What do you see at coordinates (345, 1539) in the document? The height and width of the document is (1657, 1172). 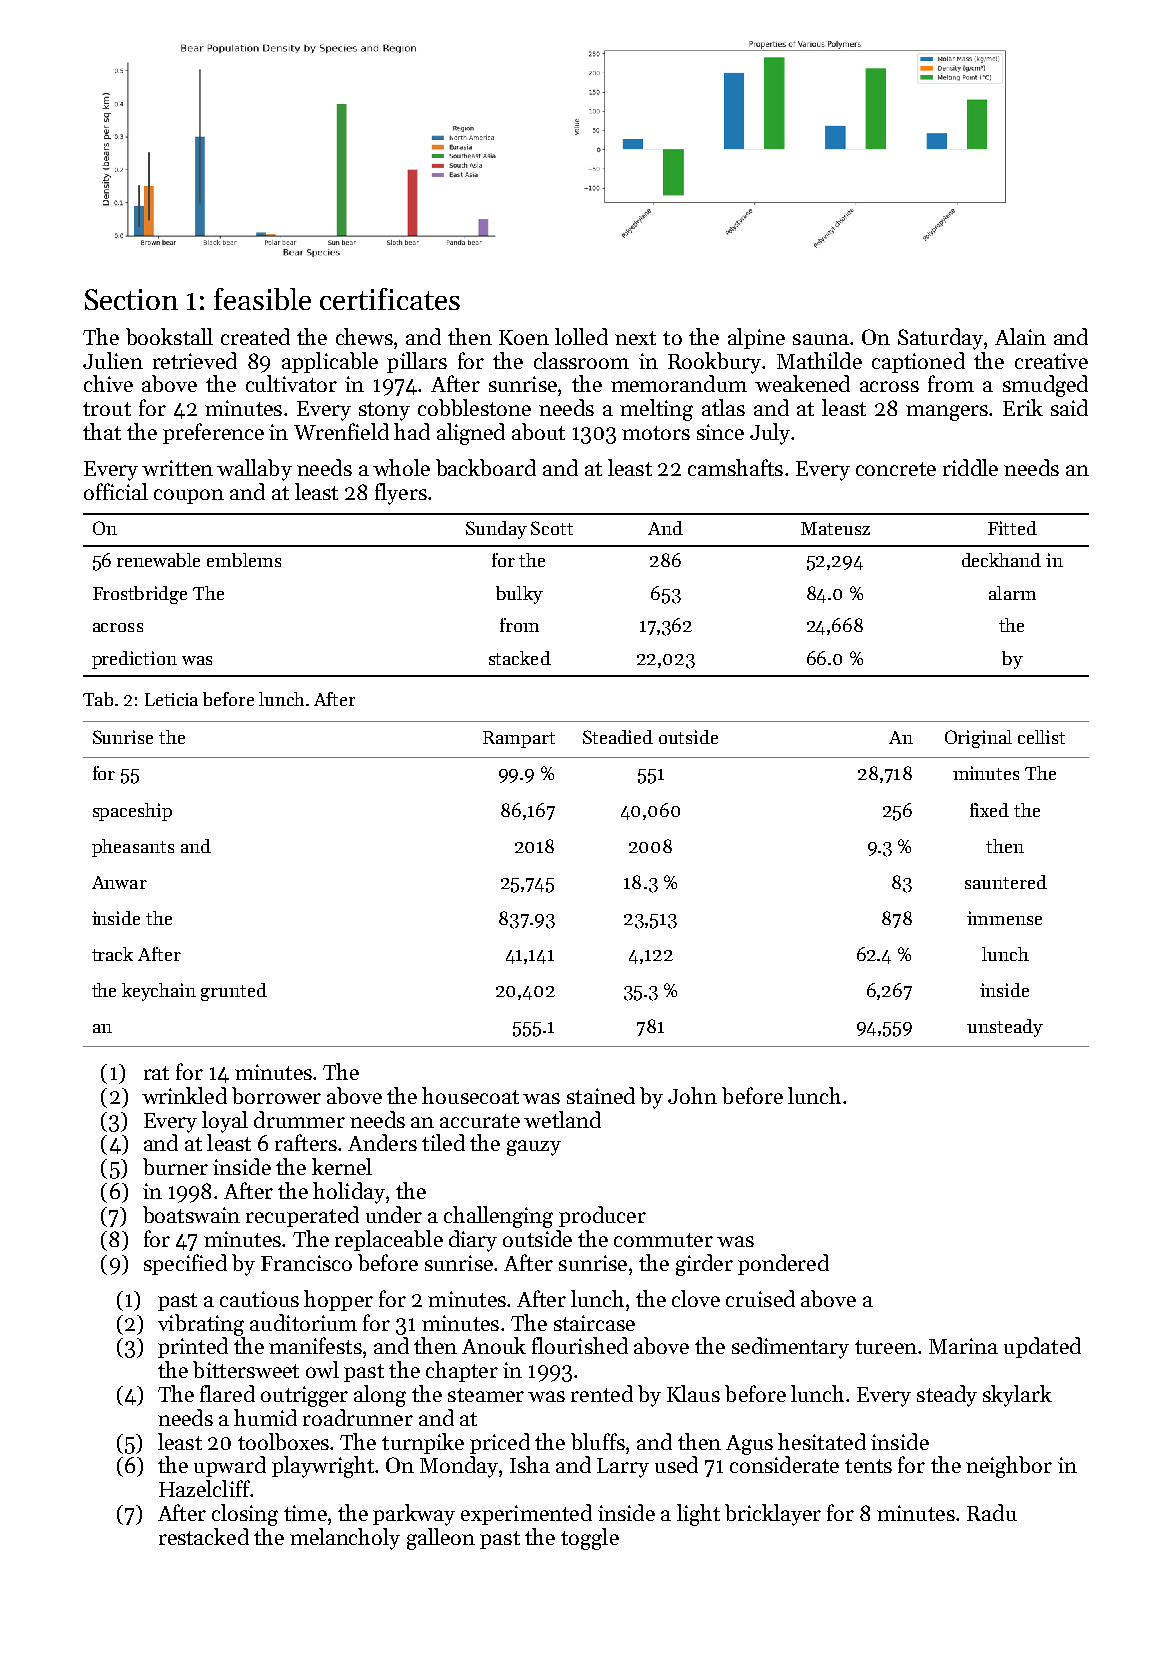 I see `melancholy` at bounding box center [345, 1539].
